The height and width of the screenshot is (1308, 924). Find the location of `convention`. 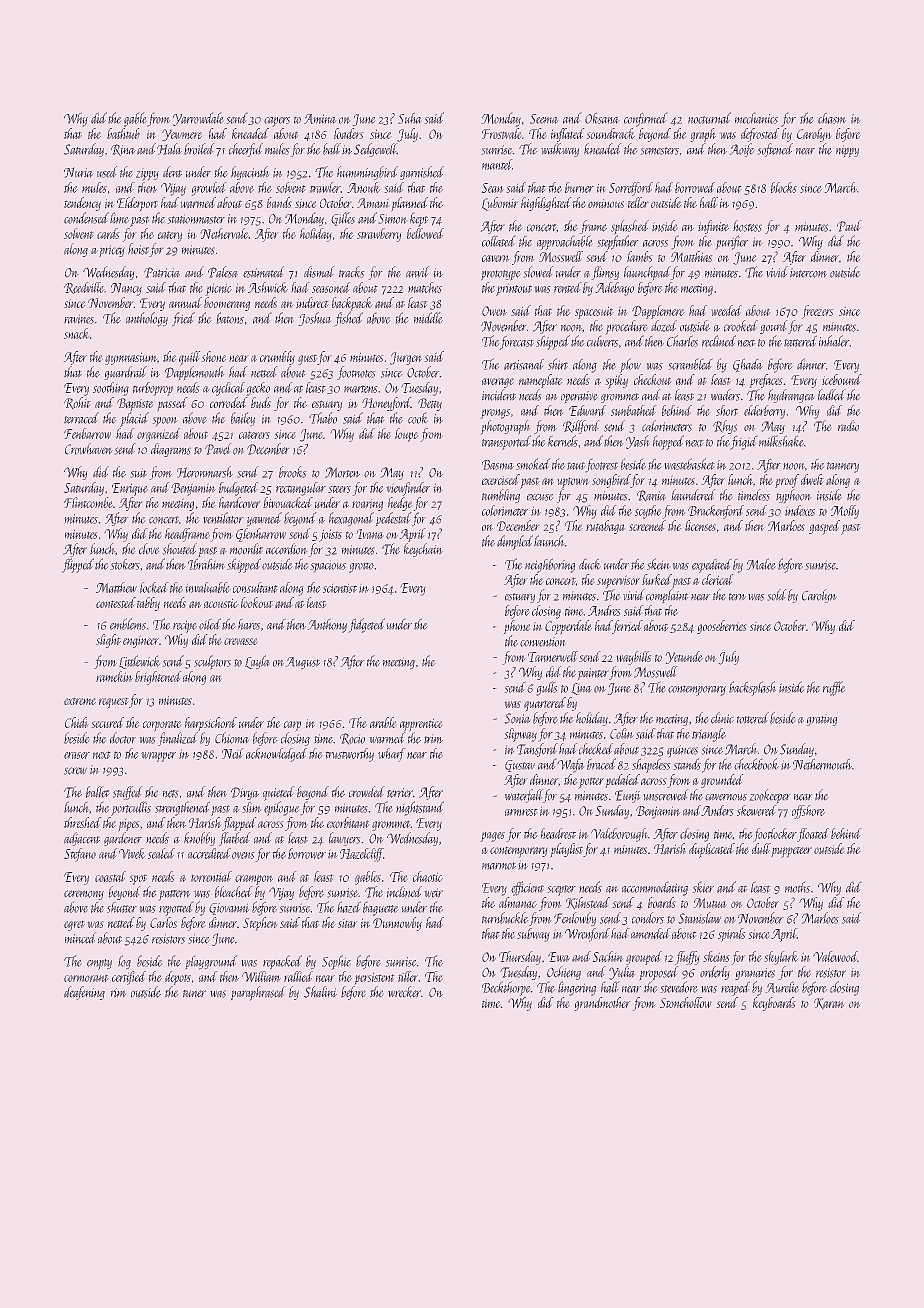

convention is located at coordinates (543, 642).
